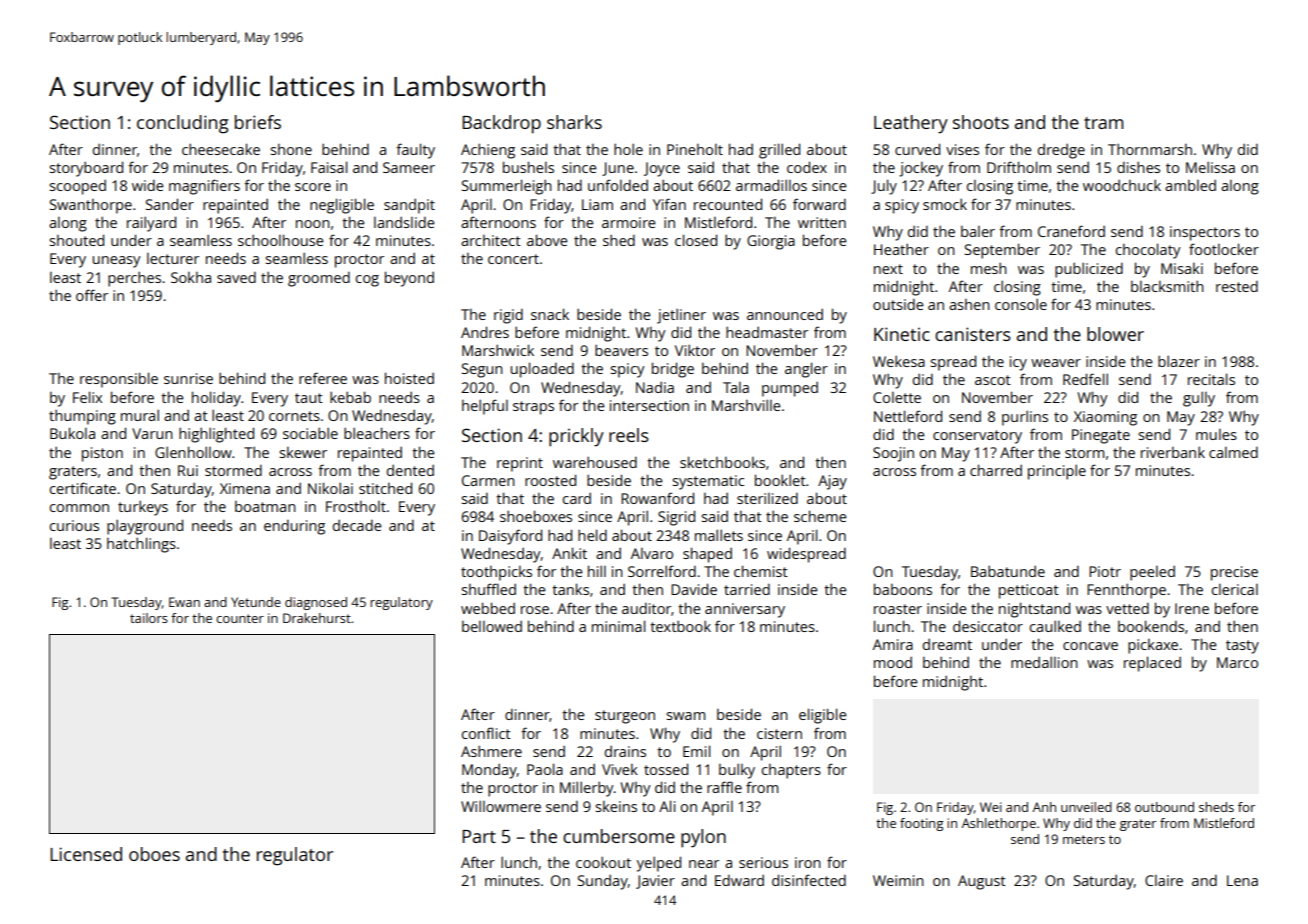 This document has height=924, width=1308. Describe the element at coordinates (317, 618) in the document. I see `Drakehurst` at that location.
